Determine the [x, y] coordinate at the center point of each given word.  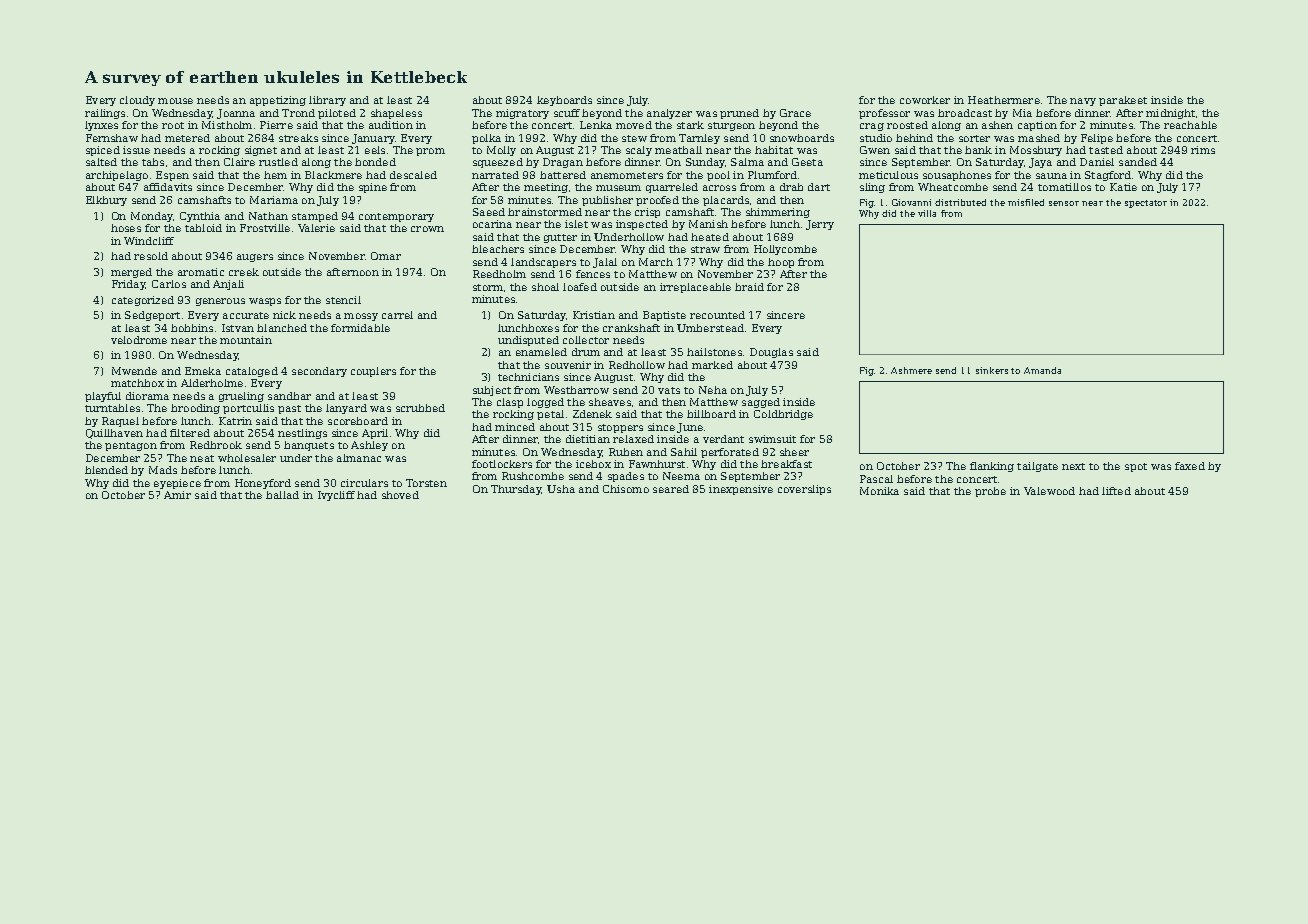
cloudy [137, 101]
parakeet [1123, 101]
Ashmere [911, 370]
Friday [128, 285]
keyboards [564, 101]
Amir [177, 495]
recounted [717, 315]
